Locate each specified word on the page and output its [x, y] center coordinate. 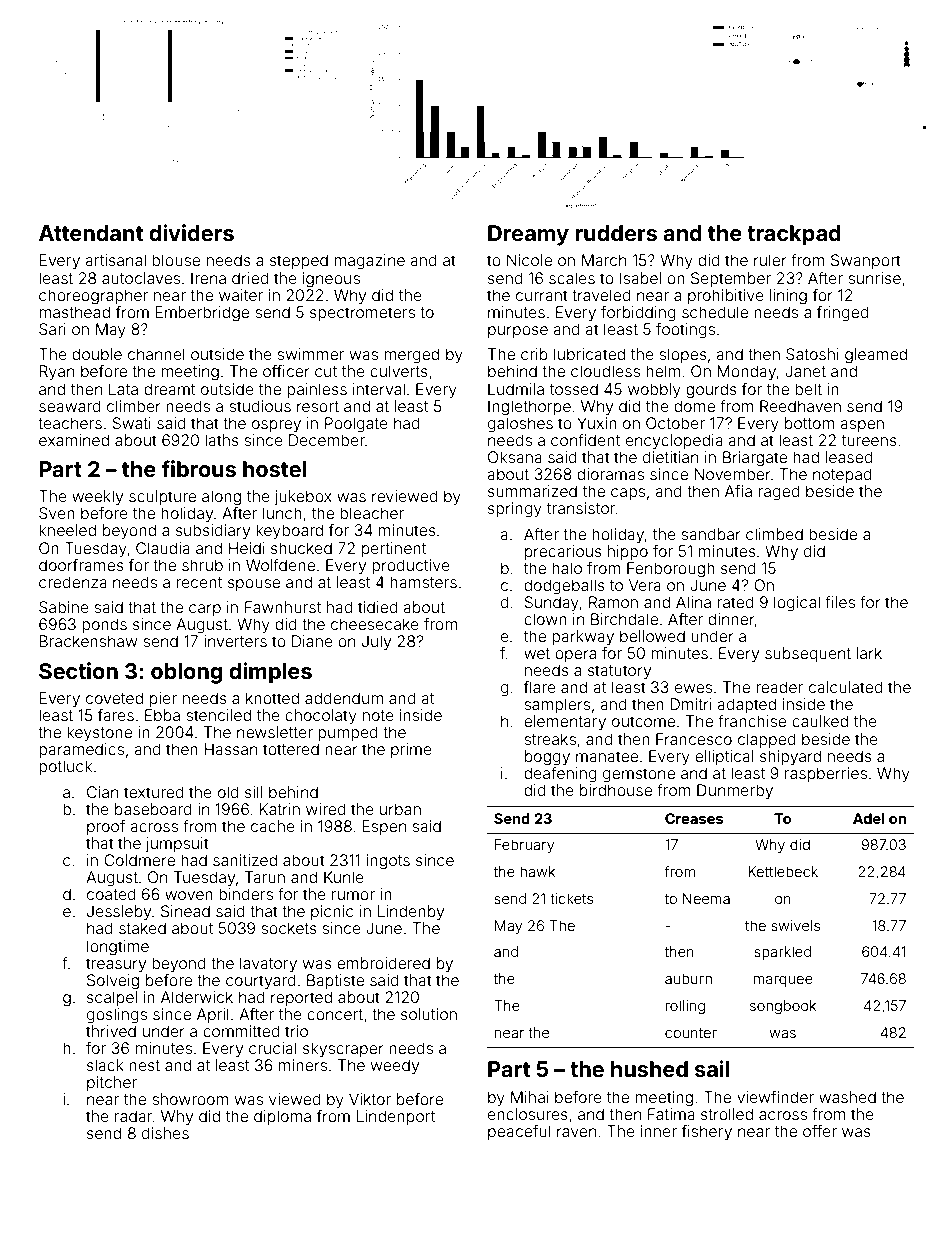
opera [575, 656]
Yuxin [597, 423]
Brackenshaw [89, 641]
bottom [810, 423]
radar [134, 1116]
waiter [241, 295]
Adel [868, 818]
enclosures [528, 1114]
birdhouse [616, 790]
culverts [399, 371]
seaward [70, 406]
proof [106, 827]
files [840, 602]
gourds [711, 391]
